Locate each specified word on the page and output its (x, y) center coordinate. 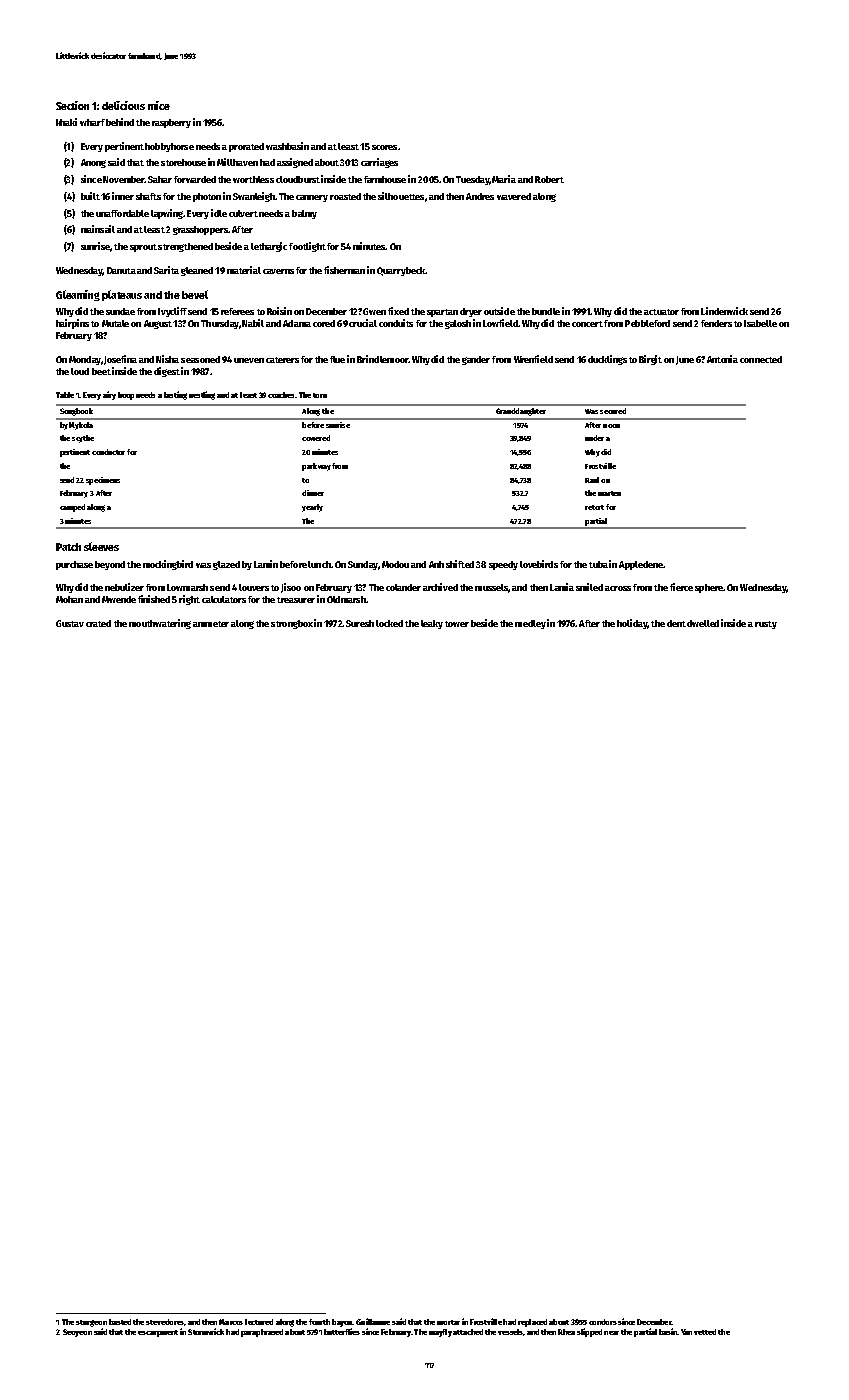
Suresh (360, 623)
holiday (632, 624)
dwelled (703, 623)
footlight (307, 247)
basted (120, 1322)
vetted (705, 1332)
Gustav (70, 623)
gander (476, 360)
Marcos (231, 1322)
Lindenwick (724, 311)
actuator (661, 312)
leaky (432, 624)
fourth (319, 1322)
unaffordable (122, 213)
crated (98, 623)
